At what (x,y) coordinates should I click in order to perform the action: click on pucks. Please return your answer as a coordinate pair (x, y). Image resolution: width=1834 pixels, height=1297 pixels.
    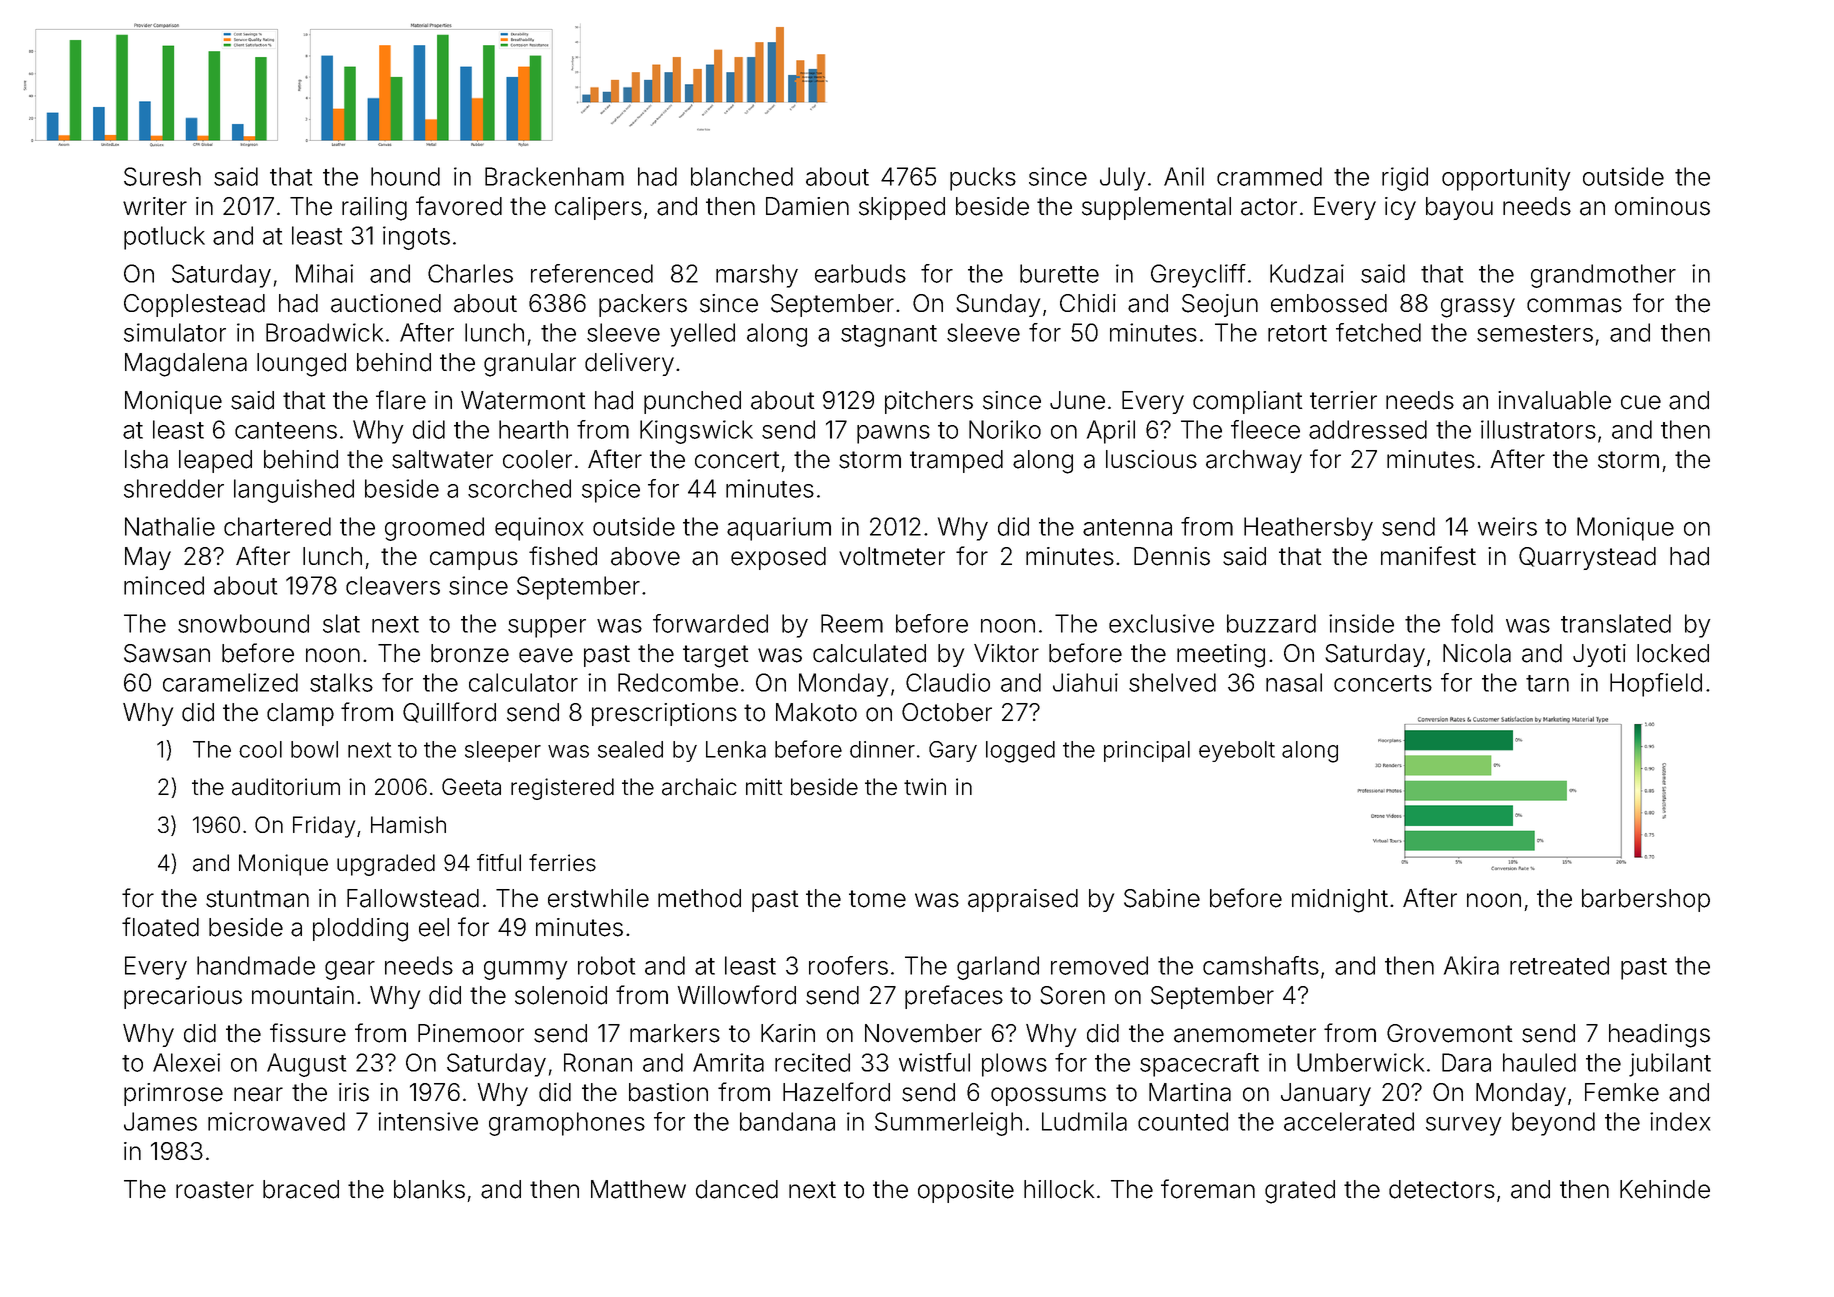
    Looking at the image, I should click on (983, 179).
